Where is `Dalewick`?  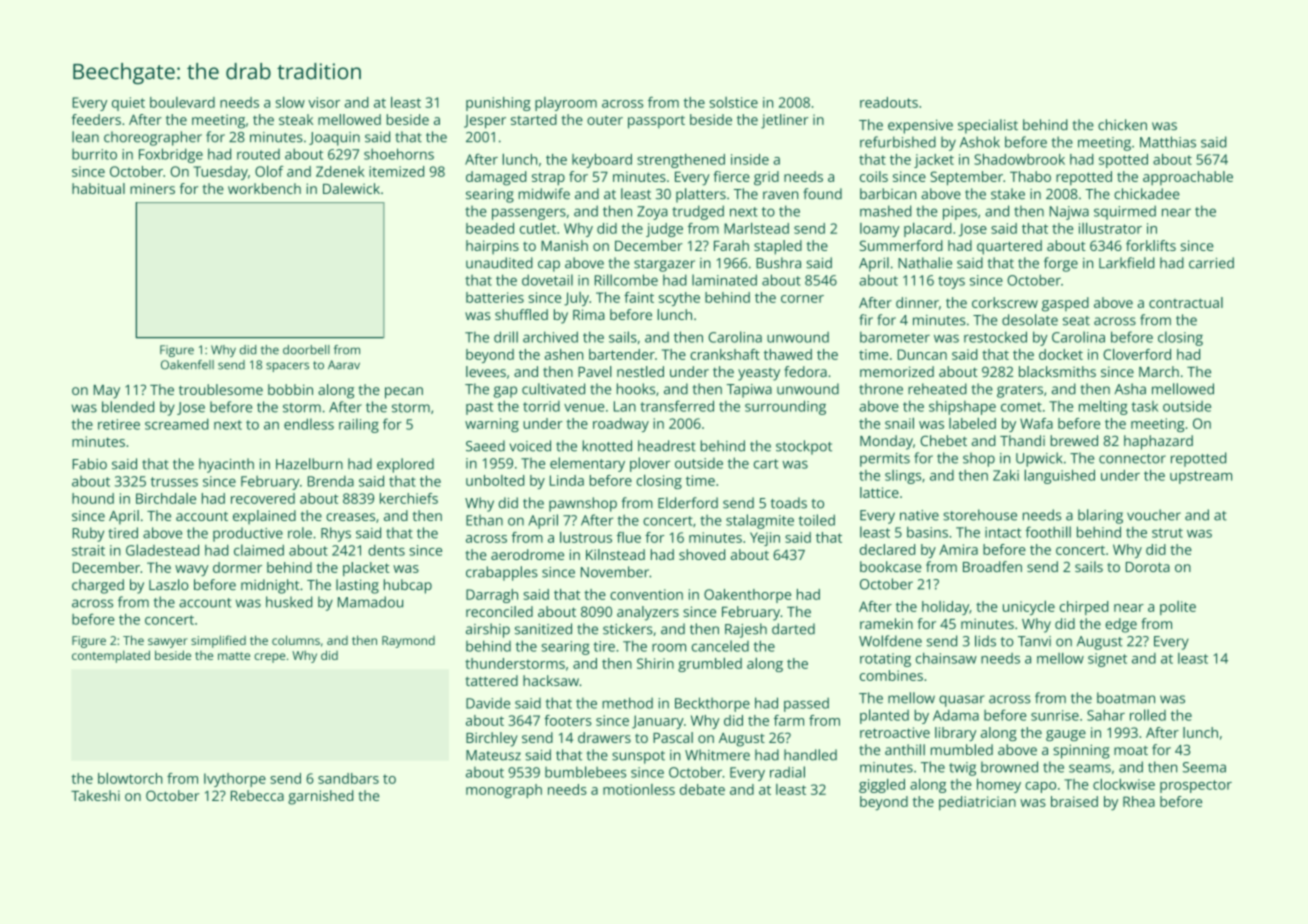 Dalewick is located at coordinates (351, 188).
